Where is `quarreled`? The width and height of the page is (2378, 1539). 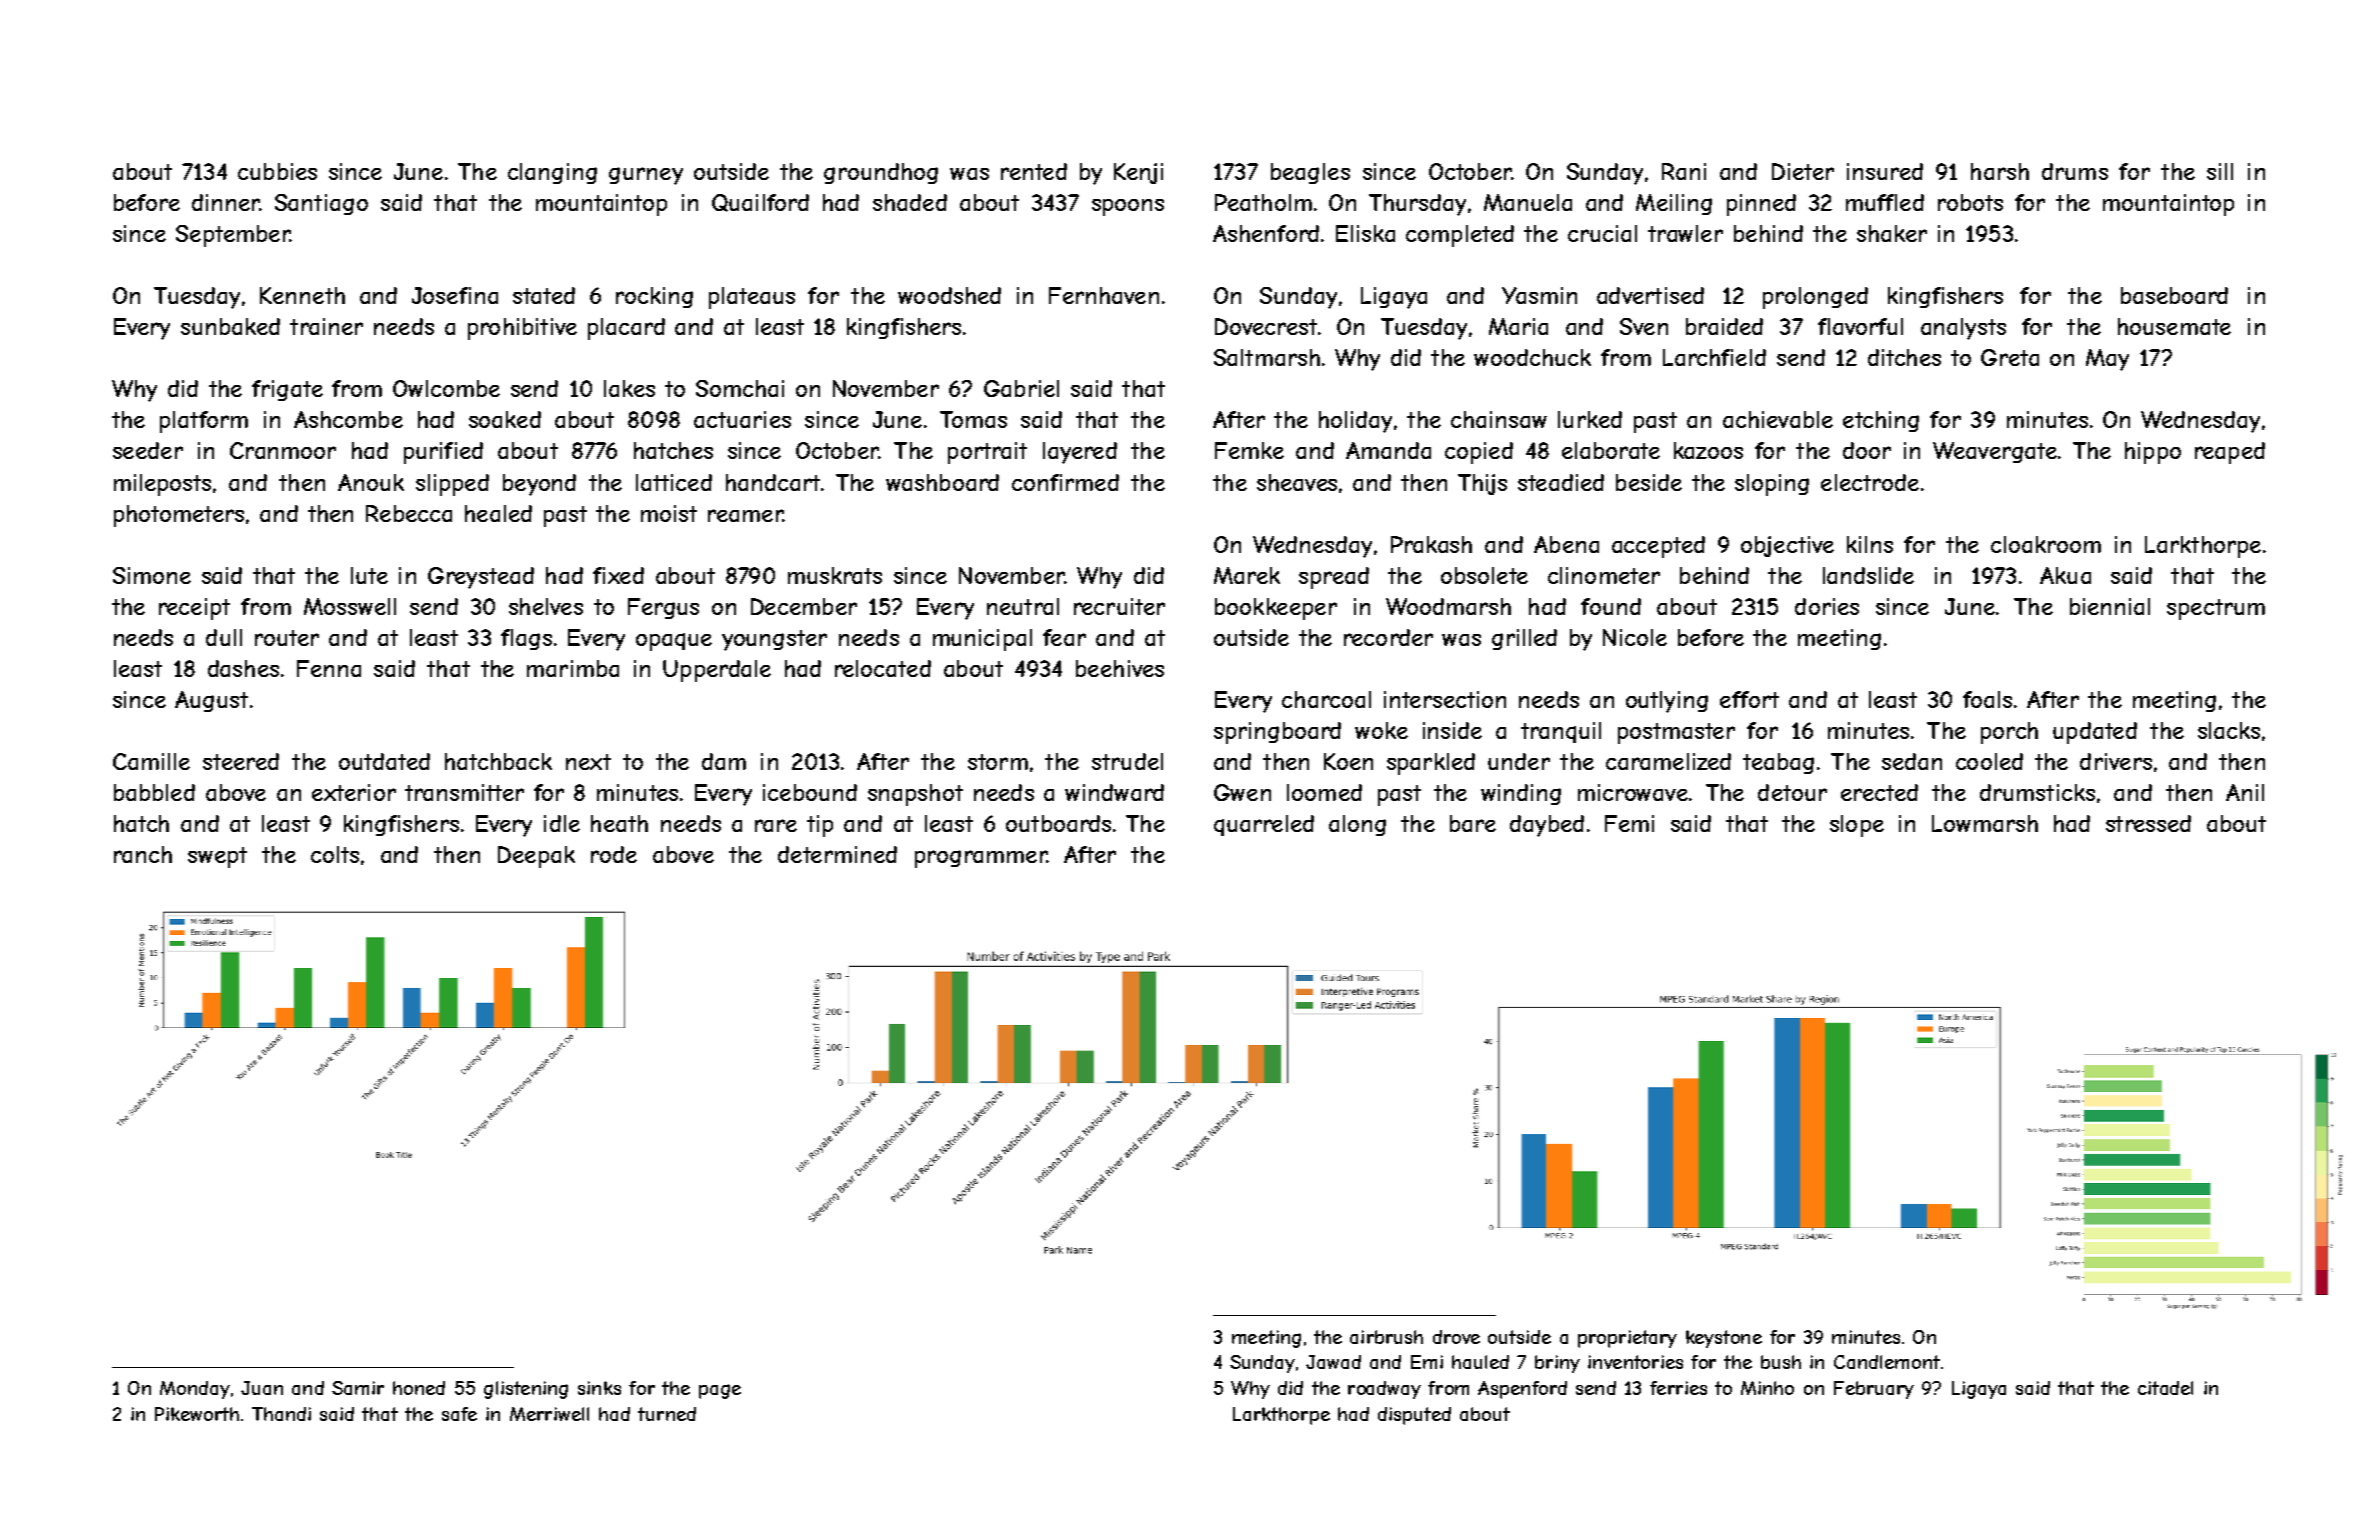
quarreled is located at coordinates (1264, 825).
